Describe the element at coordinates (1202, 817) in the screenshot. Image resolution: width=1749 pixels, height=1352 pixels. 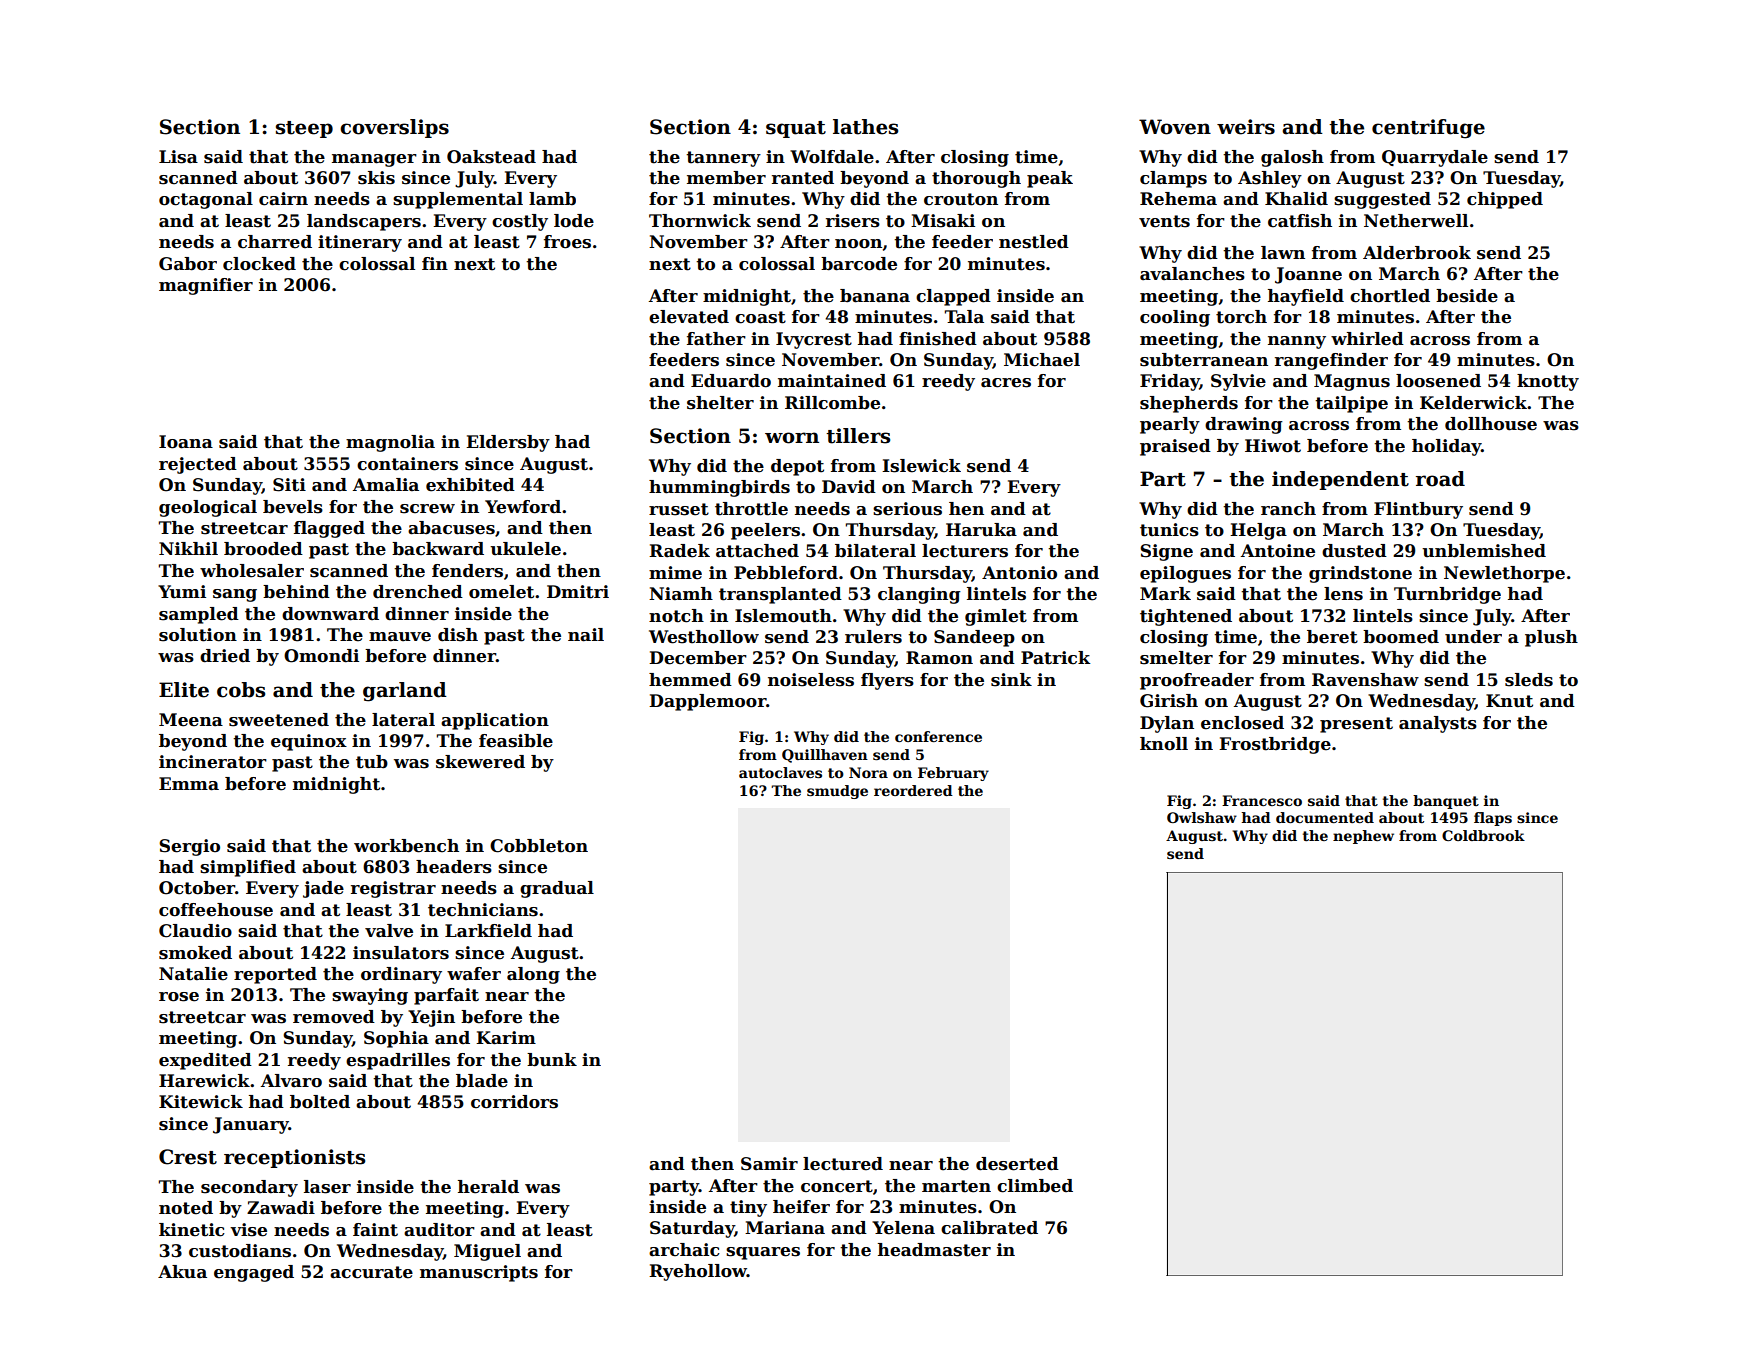
I see `Owlshaw` at that location.
